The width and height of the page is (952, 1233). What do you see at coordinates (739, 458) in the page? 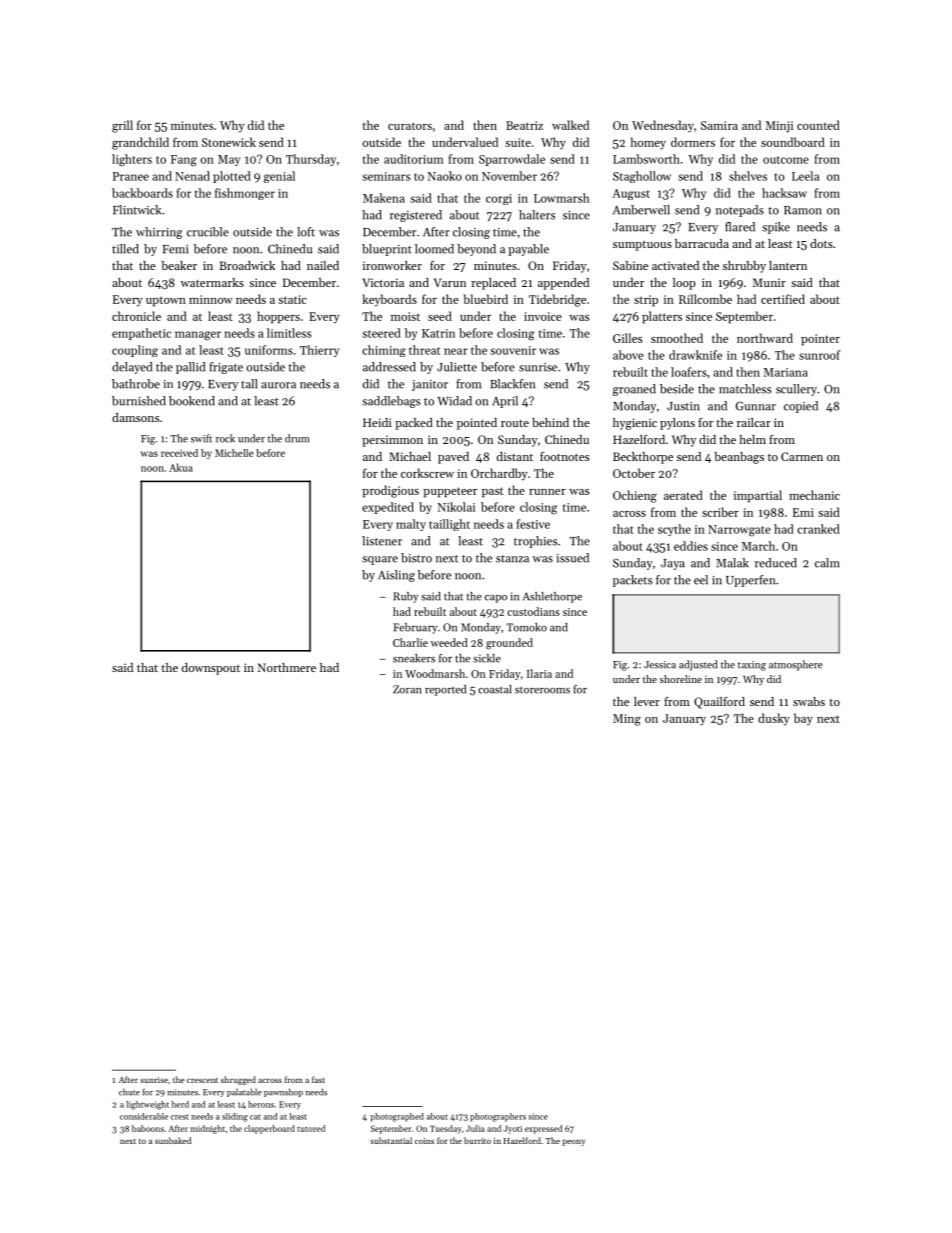
I see `beanbags` at bounding box center [739, 458].
